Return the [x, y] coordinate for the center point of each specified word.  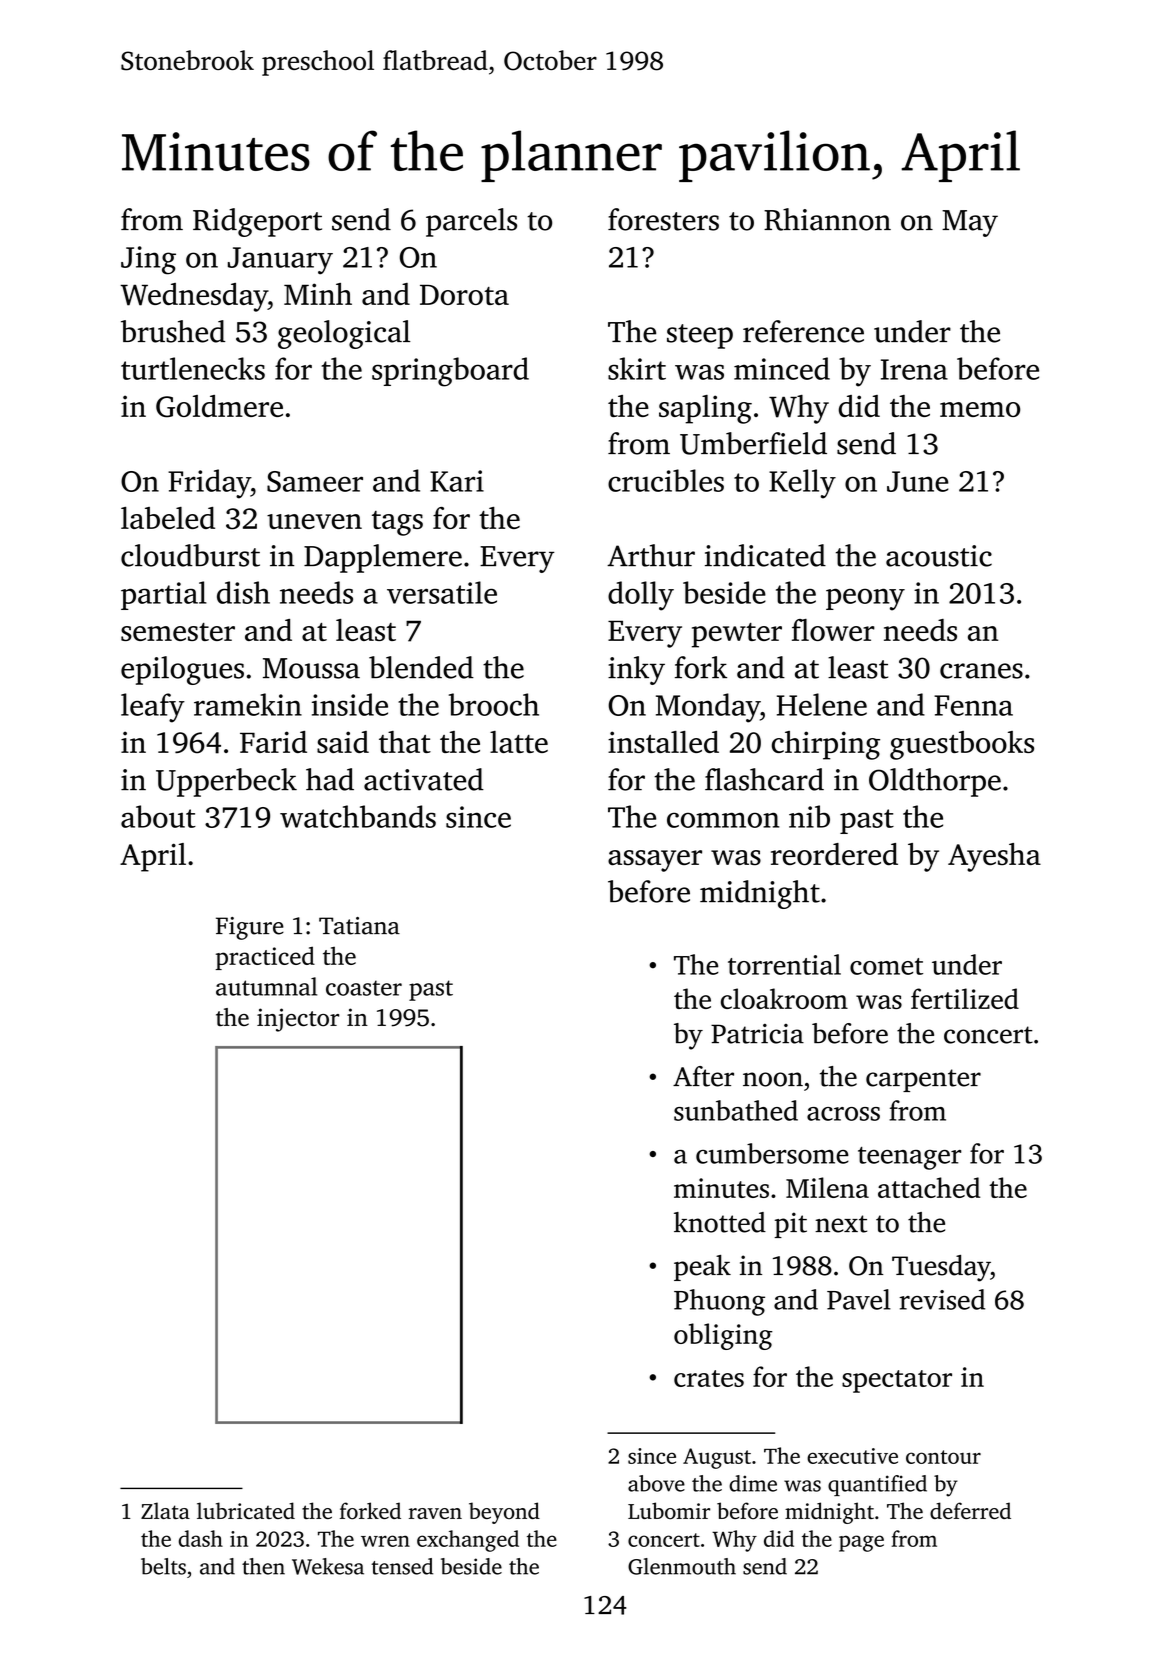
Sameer [315, 481]
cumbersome [772, 1153]
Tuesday [941, 1268]
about [158, 816]
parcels [471, 222]
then [263, 1566]
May [970, 223]
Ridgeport [257, 222]
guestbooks [962, 745]
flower [833, 630]
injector [298, 1020]
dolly [641, 596]
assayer [655, 861]
